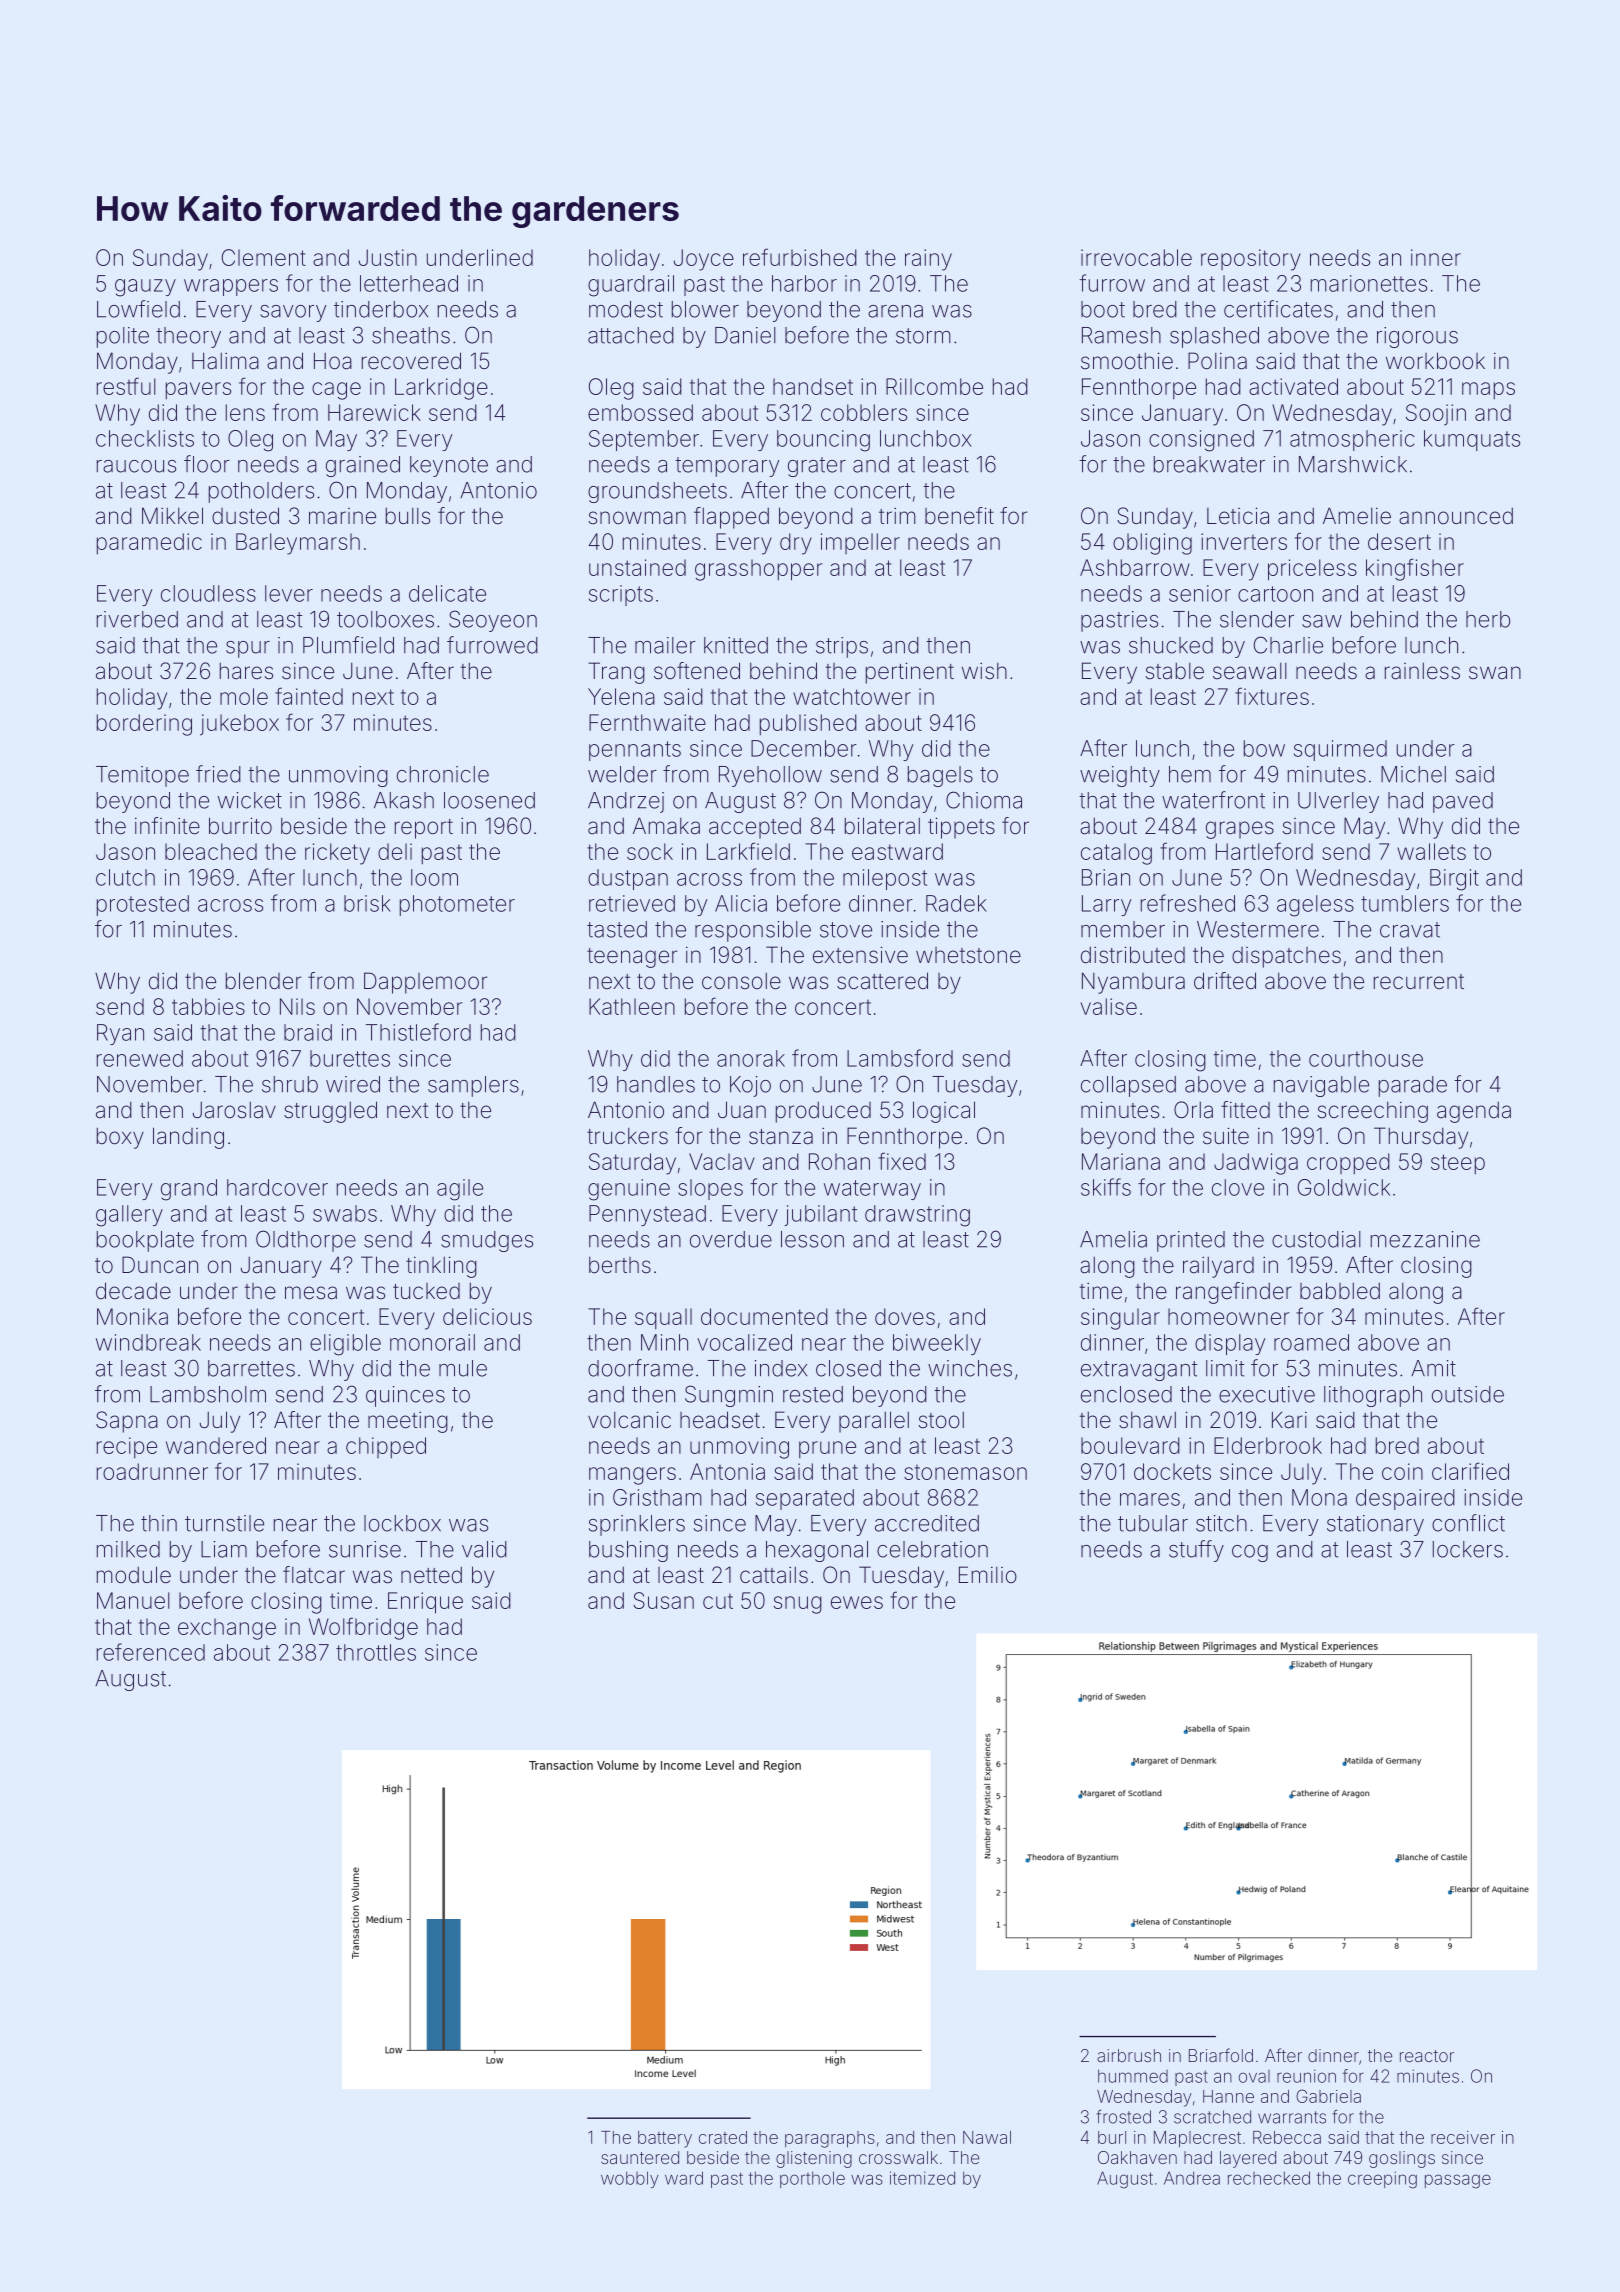 The image size is (1620, 2292). I want to click on singular, so click(1120, 1319).
